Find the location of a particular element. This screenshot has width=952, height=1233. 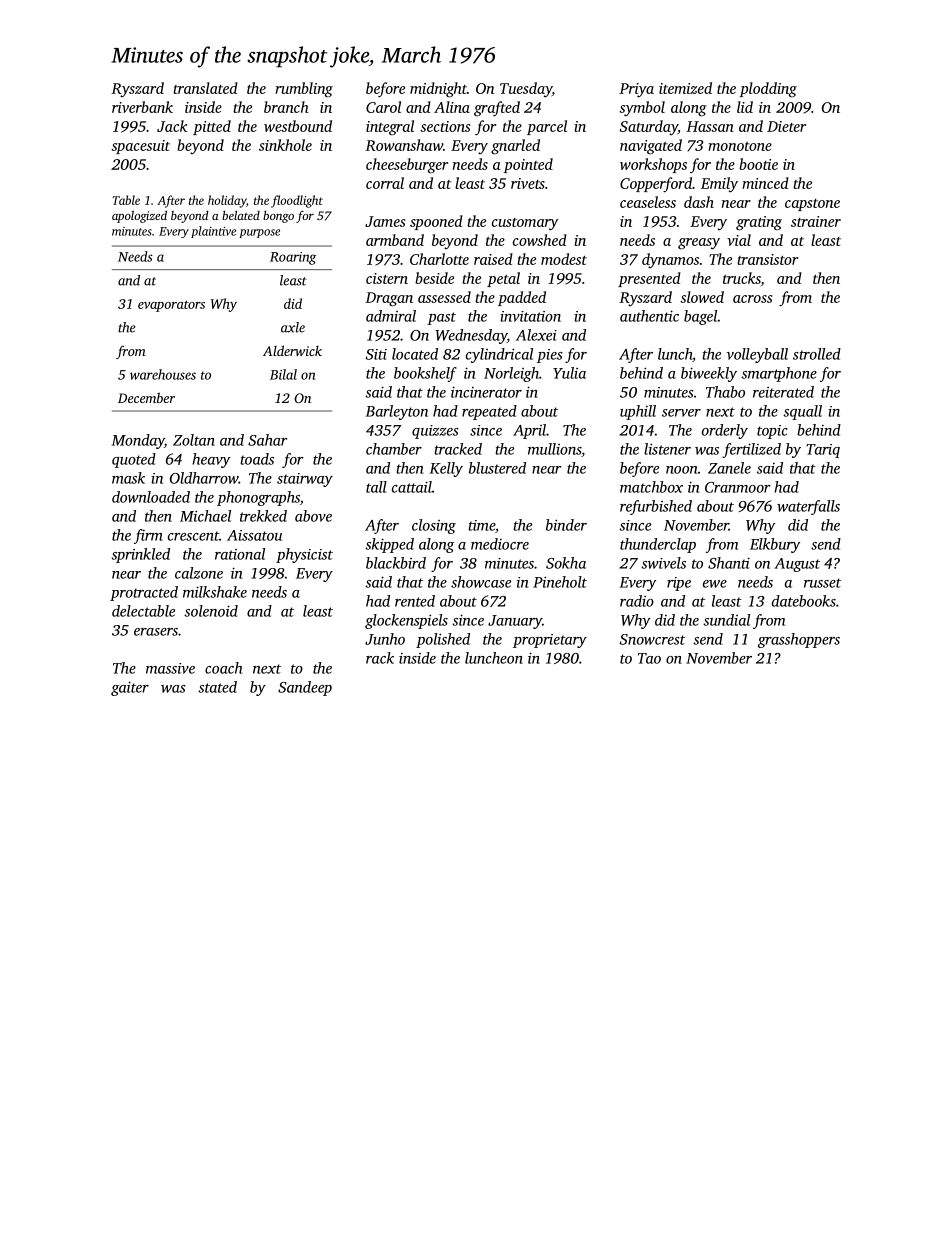

itemized is located at coordinates (685, 88).
